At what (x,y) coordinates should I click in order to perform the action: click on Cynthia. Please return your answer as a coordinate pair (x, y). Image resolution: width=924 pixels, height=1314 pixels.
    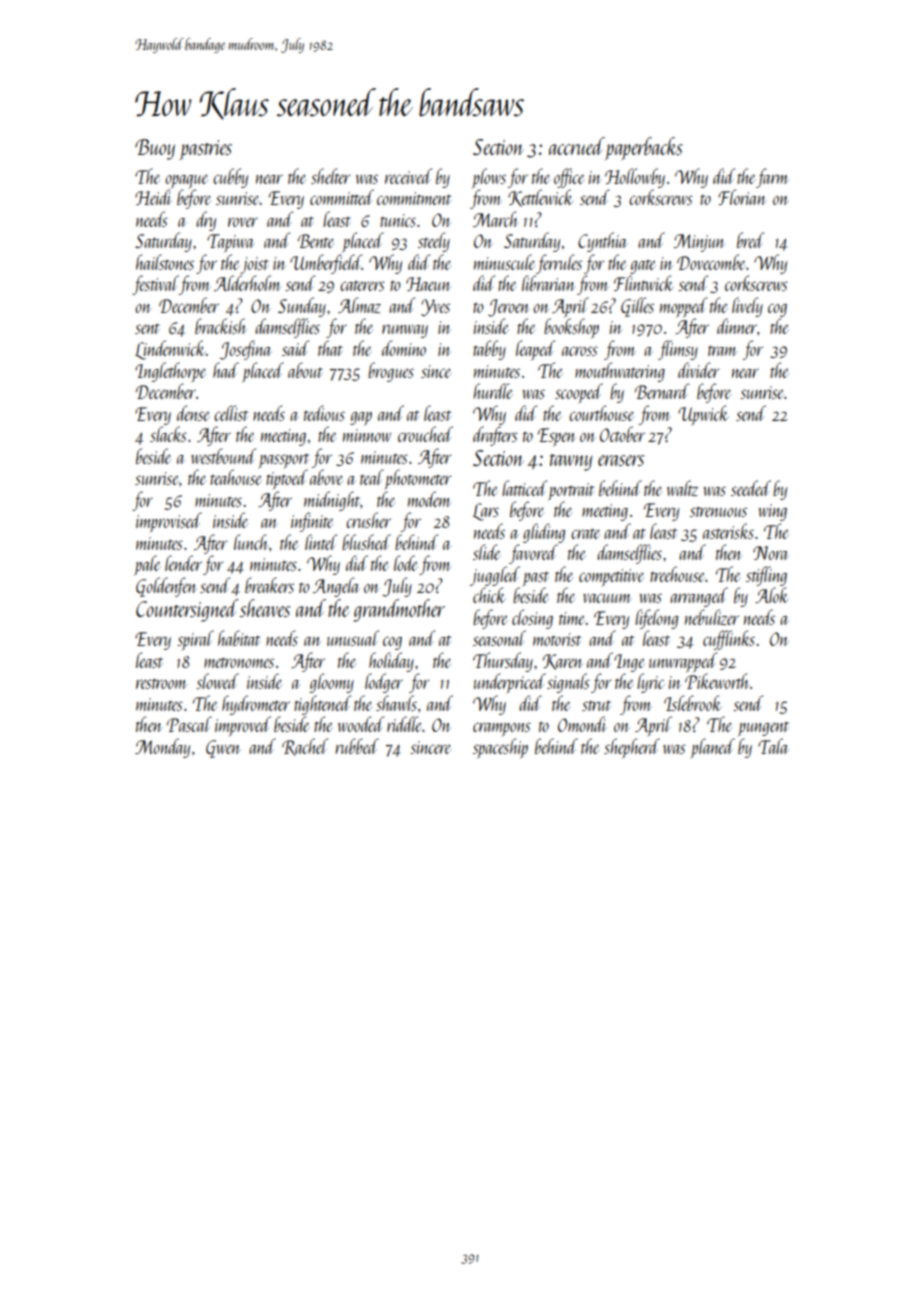
    Looking at the image, I should click on (603, 242).
